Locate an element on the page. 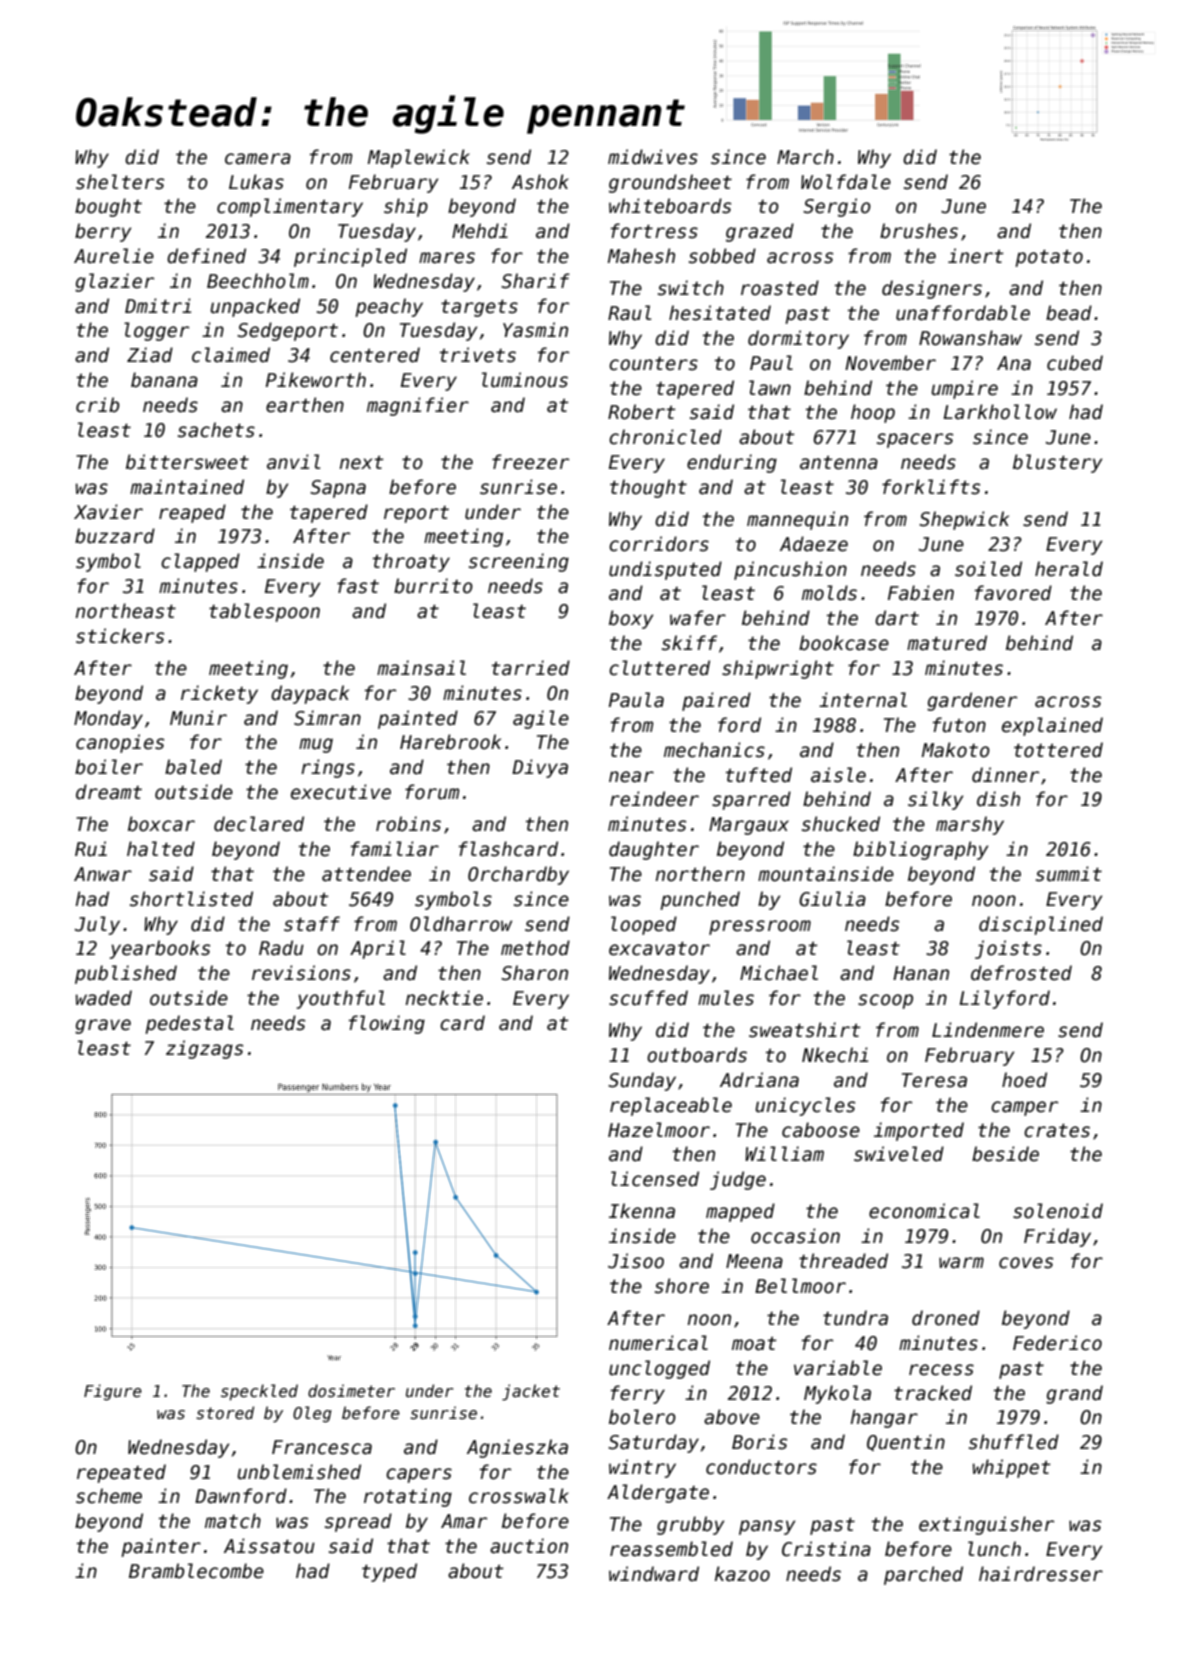 This image has height=1666, width=1178. Makoto is located at coordinates (956, 750).
